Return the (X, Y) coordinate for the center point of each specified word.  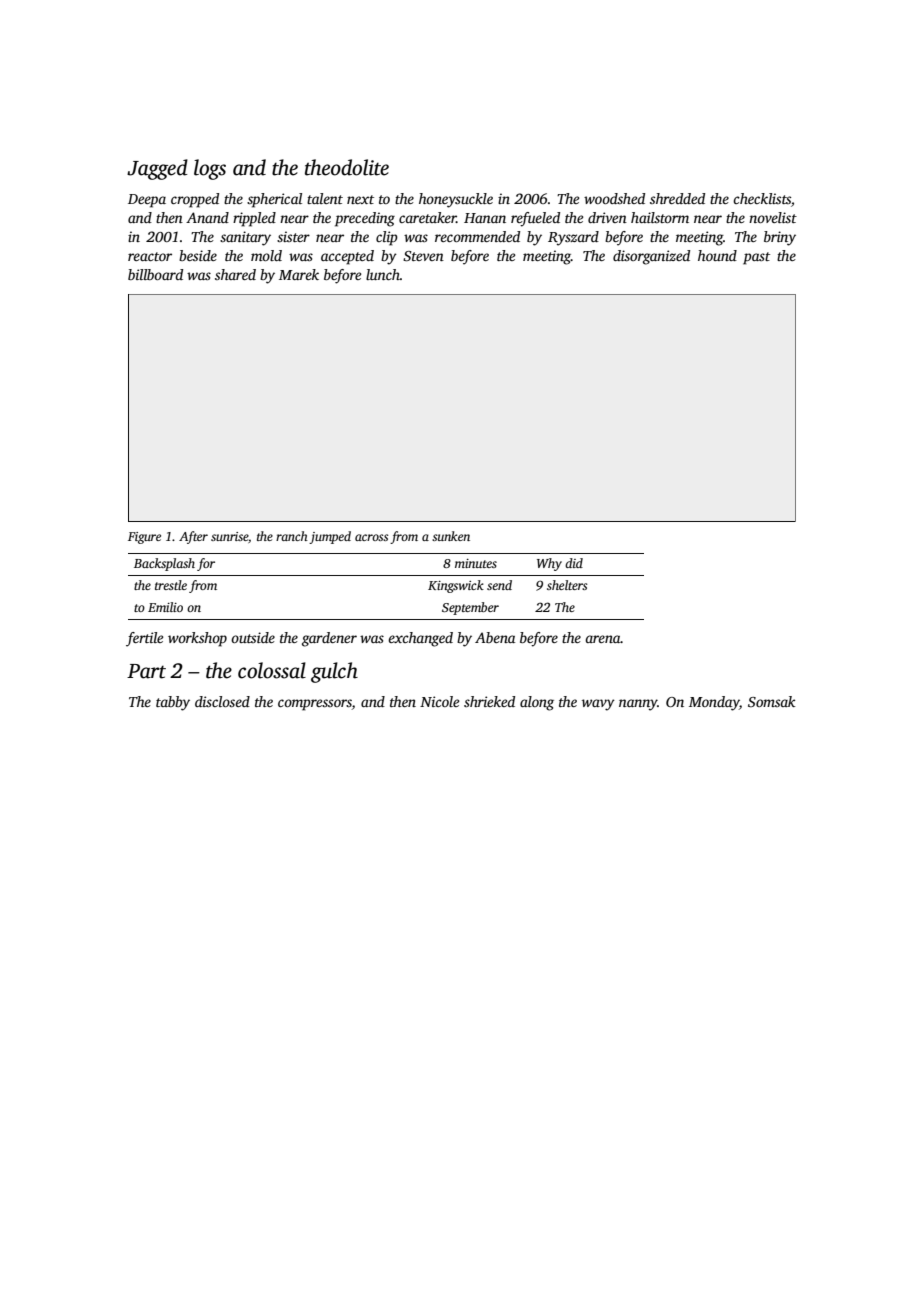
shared (235, 274)
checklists (762, 198)
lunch (383, 274)
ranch (292, 536)
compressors (315, 705)
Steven (423, 256)
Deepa (147, 201)
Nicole (439, 701)
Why (549, 564)
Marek (299, 274)
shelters (567, 585)
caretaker (428, 217)
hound (717, 255)
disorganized (651, 257)
